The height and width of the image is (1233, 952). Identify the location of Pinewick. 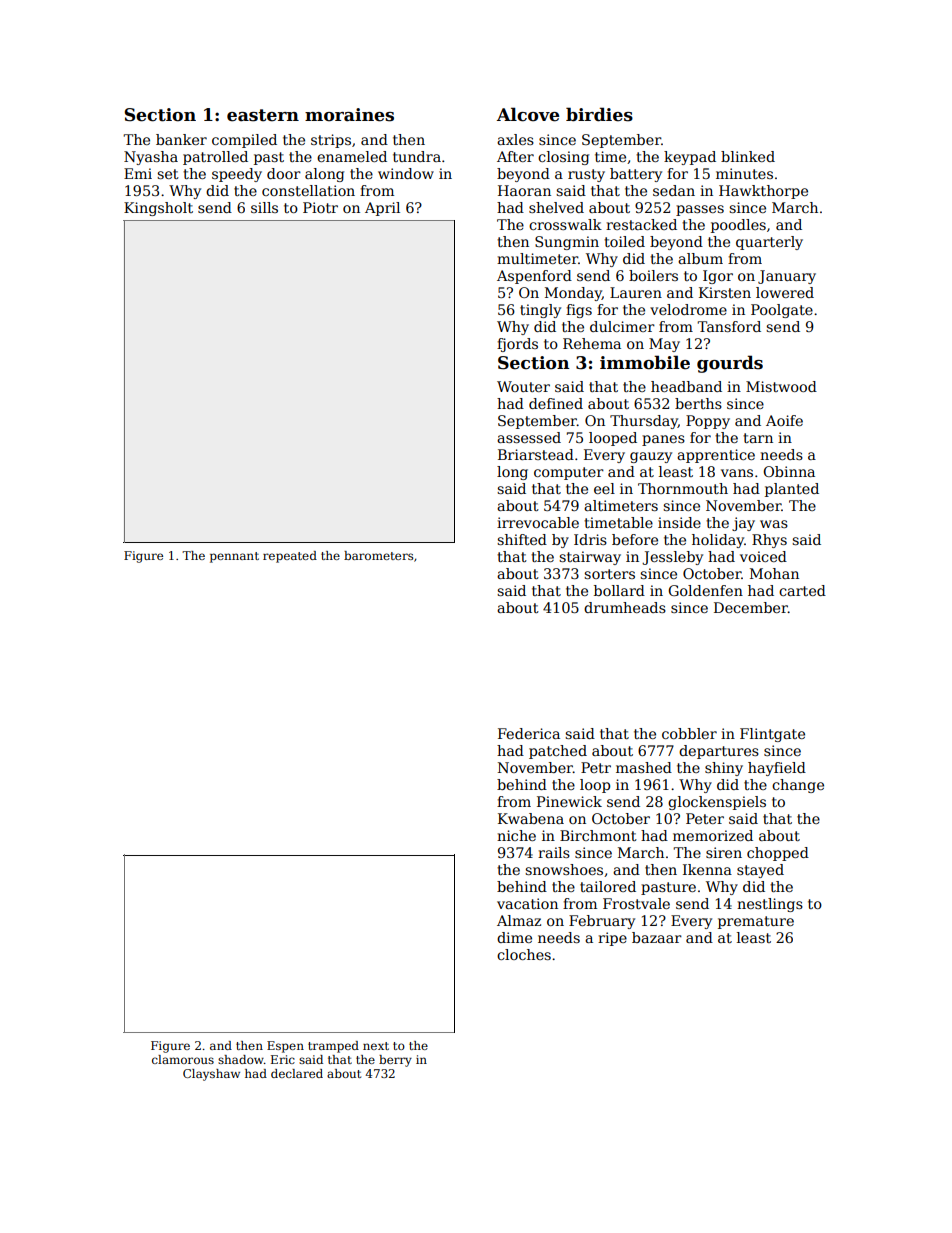
(569, 801).
